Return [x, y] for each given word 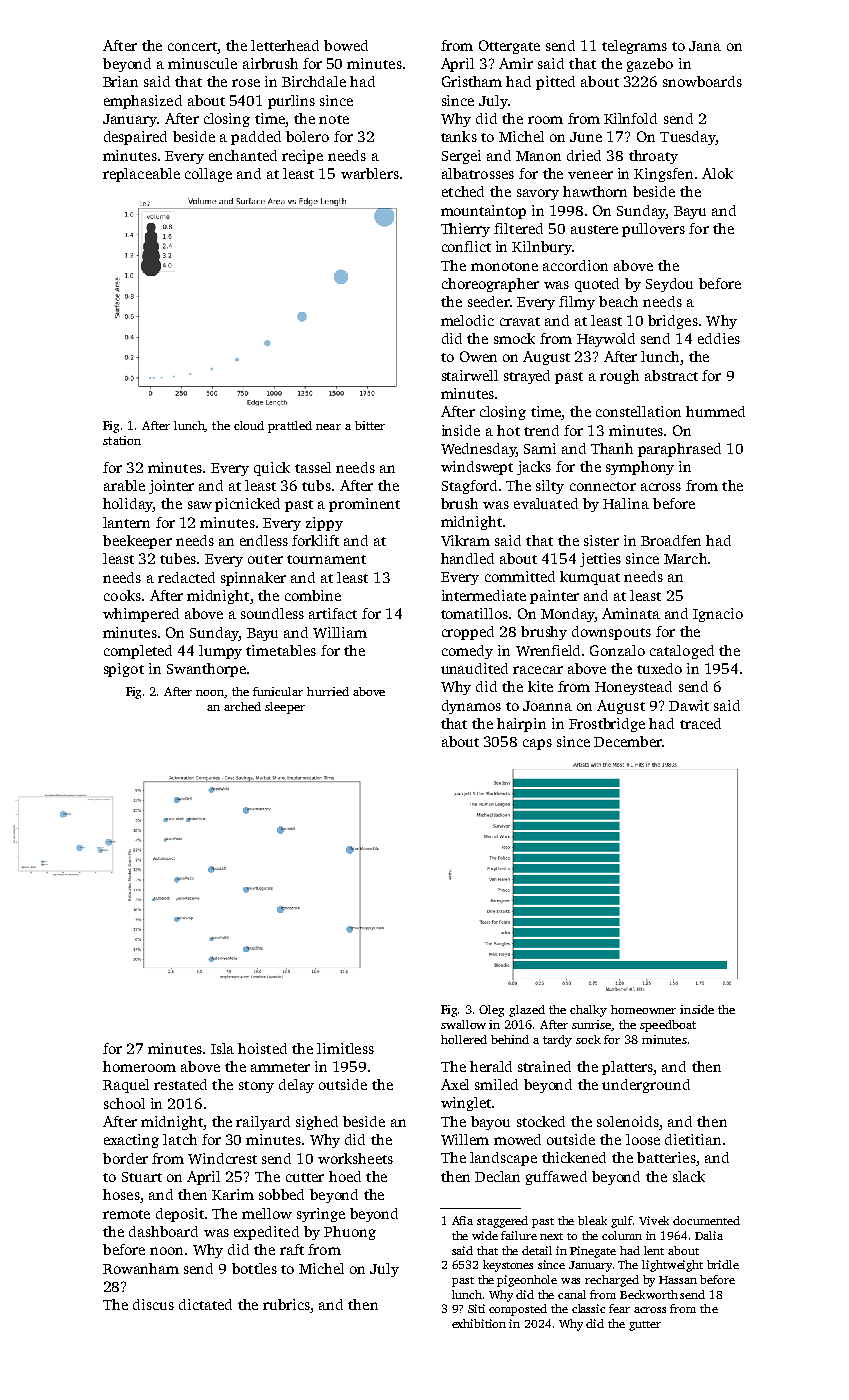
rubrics [286, 1304]
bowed [346, 45]
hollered [464, 1039]
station [122, 440]
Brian [120, 81]
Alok [717, 173]
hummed [715, 411]
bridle [723, 1264]
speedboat [668, 1026]
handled [467, 558]
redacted [186, 577]
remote [126, 1214]
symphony [640, 468]
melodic [467, 320]
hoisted [262, 1048]
